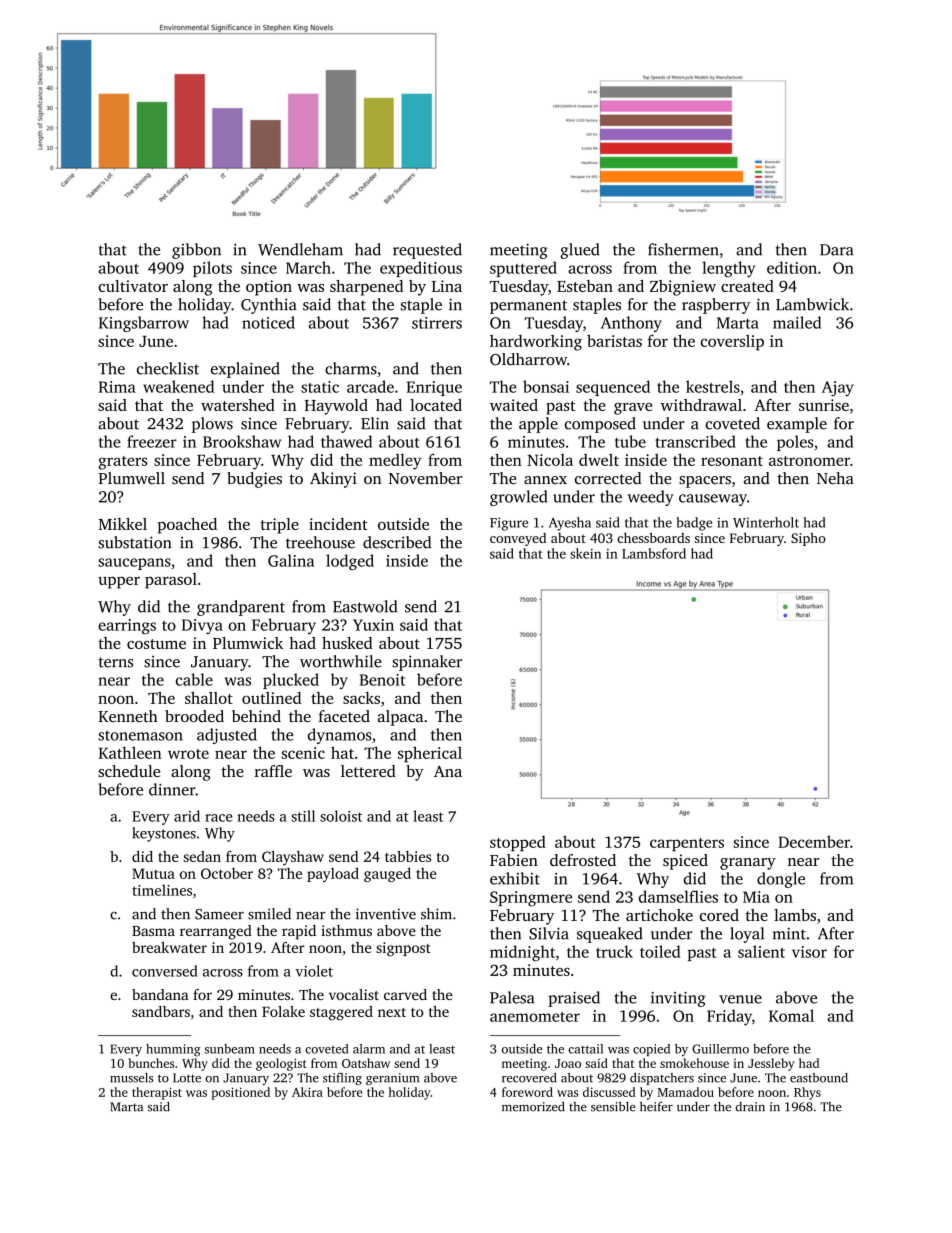  What do you see at coordinates (531, 899) in the screenshot?
I see `Springmere` at bounding box center [531, 899].
